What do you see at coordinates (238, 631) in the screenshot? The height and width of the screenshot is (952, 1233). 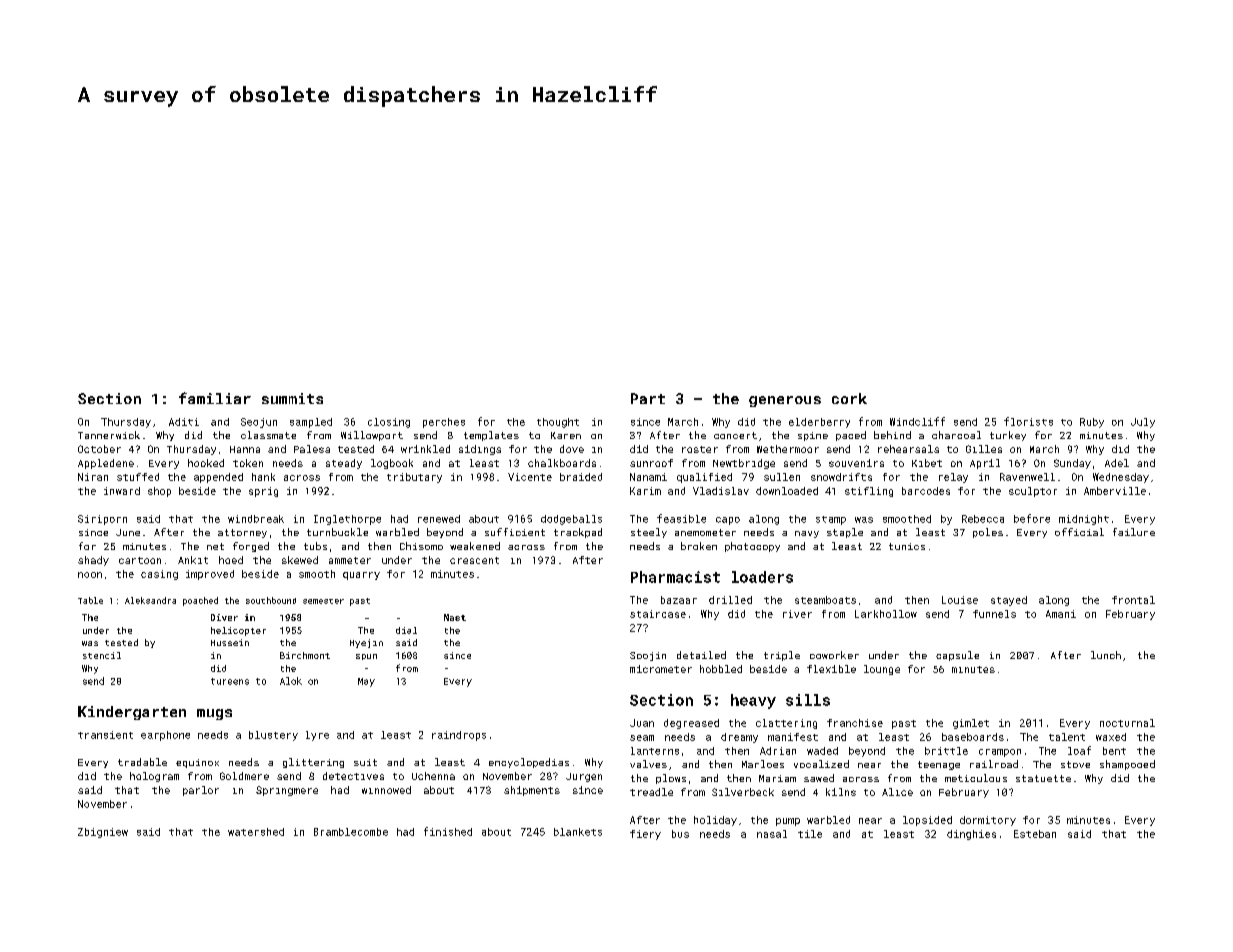 I see `helicopter` at bounding box center [238, 631].
